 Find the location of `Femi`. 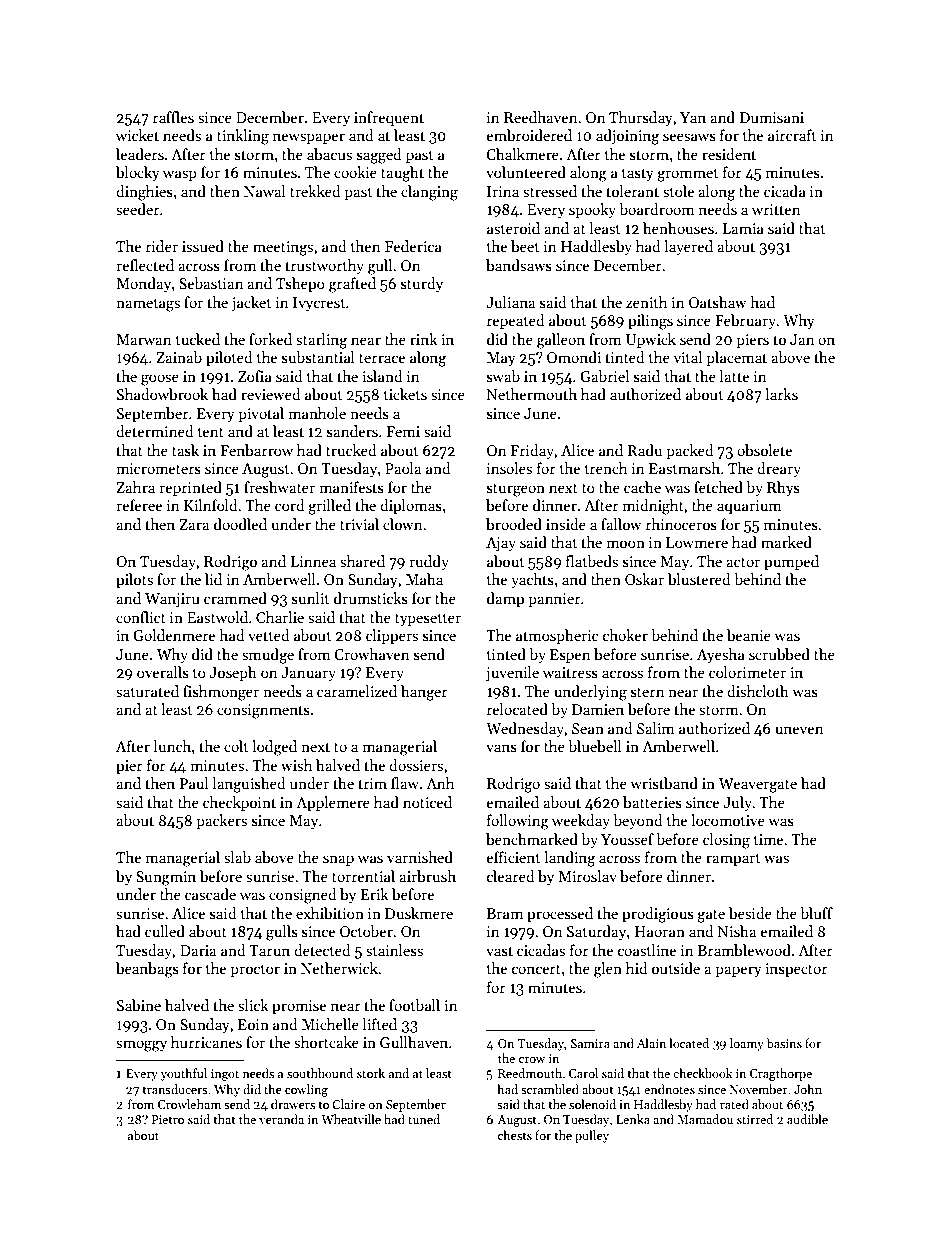

Femi is located at coordinates (403, 431).
